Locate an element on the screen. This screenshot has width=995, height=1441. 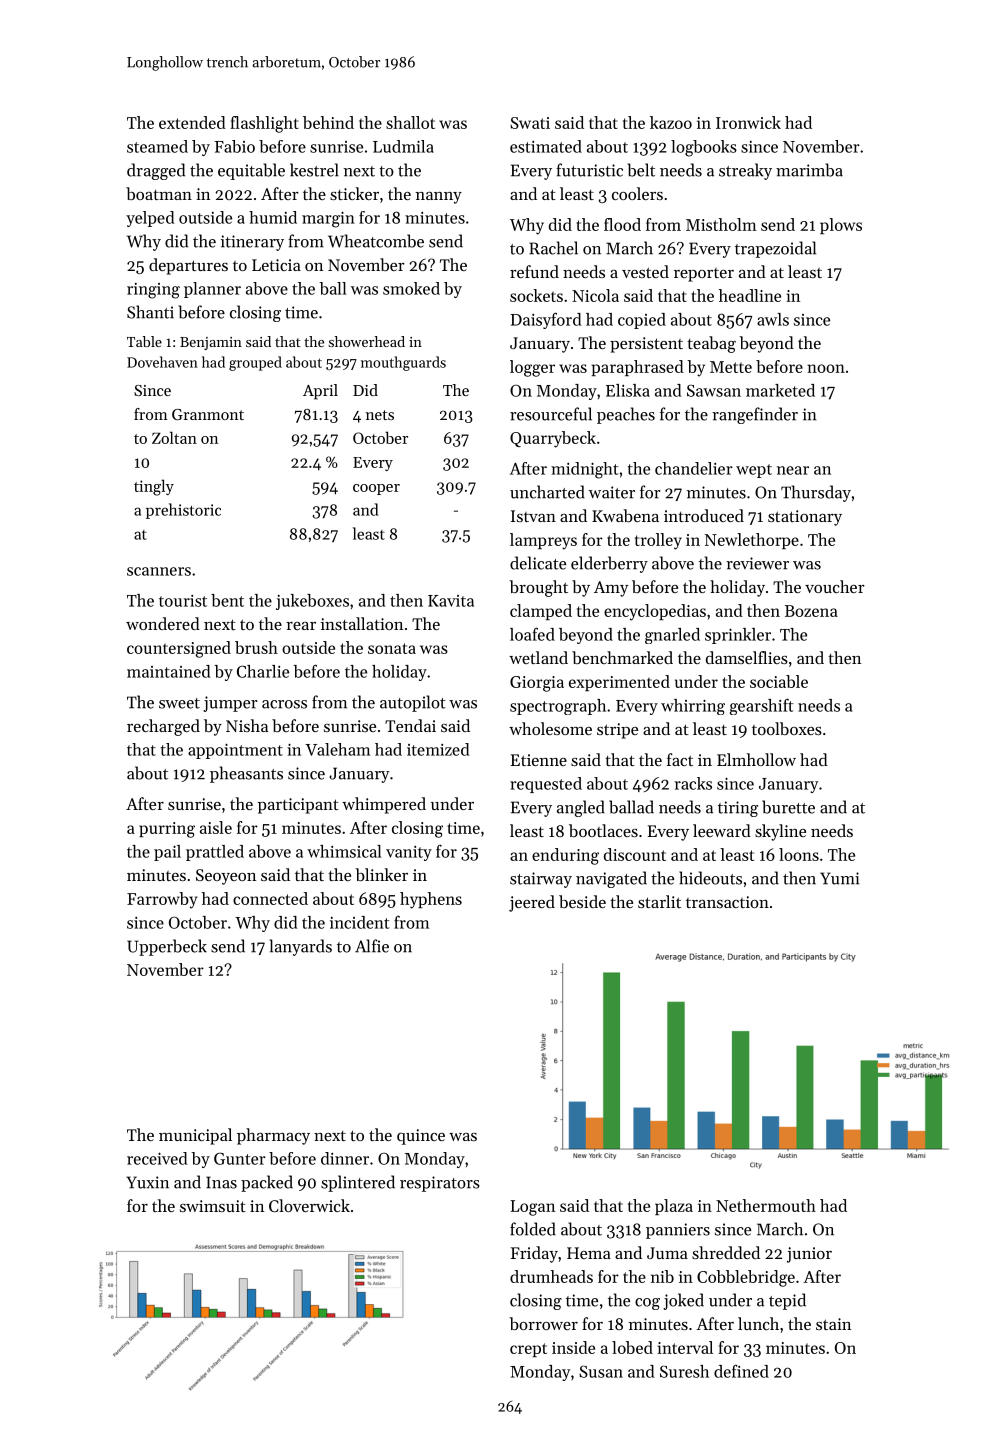
Quarrybeck is located at coordinates (553, 439).
